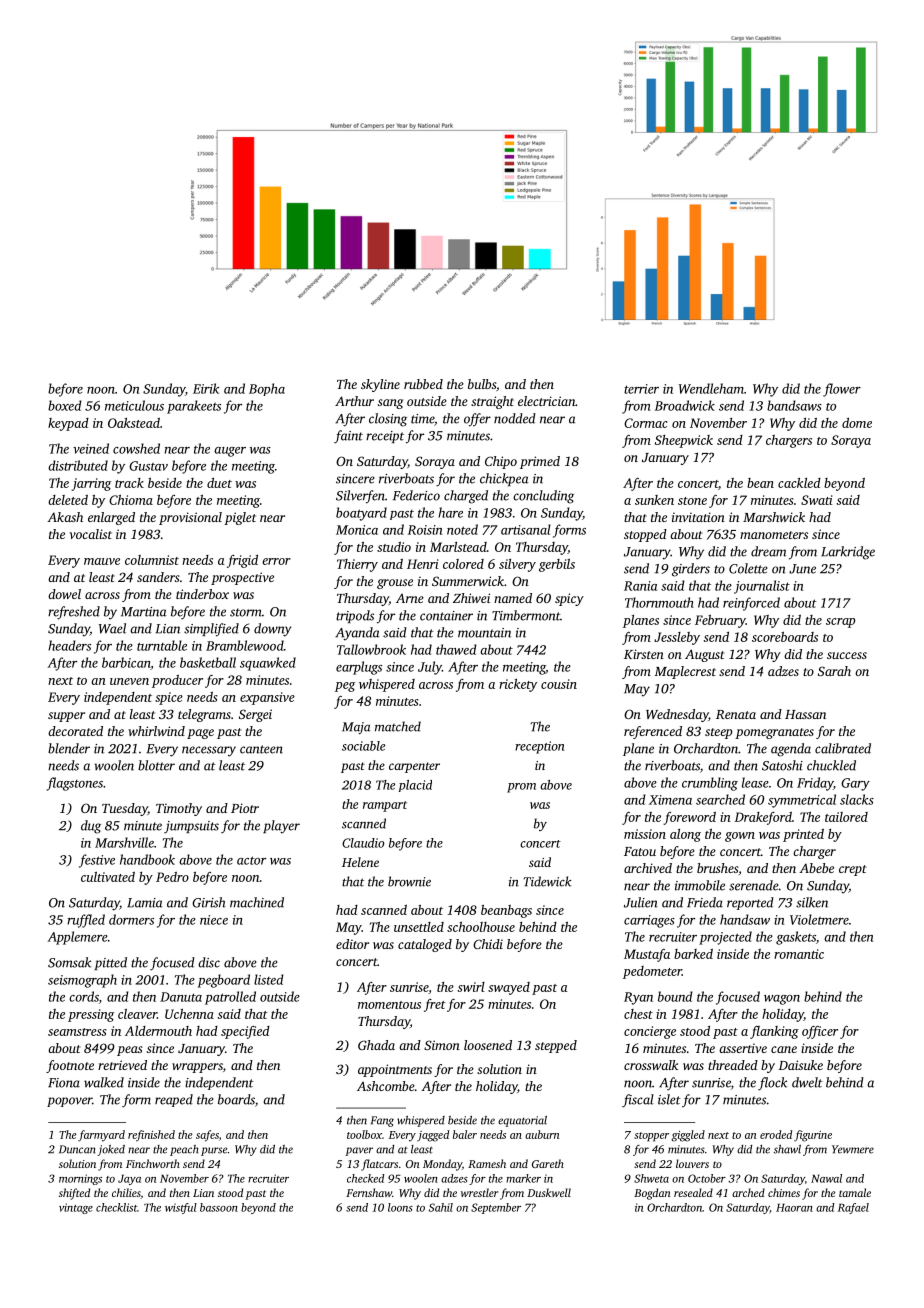 The image size is (924, 1308). I want to click on officer, so click(820, 1032).
